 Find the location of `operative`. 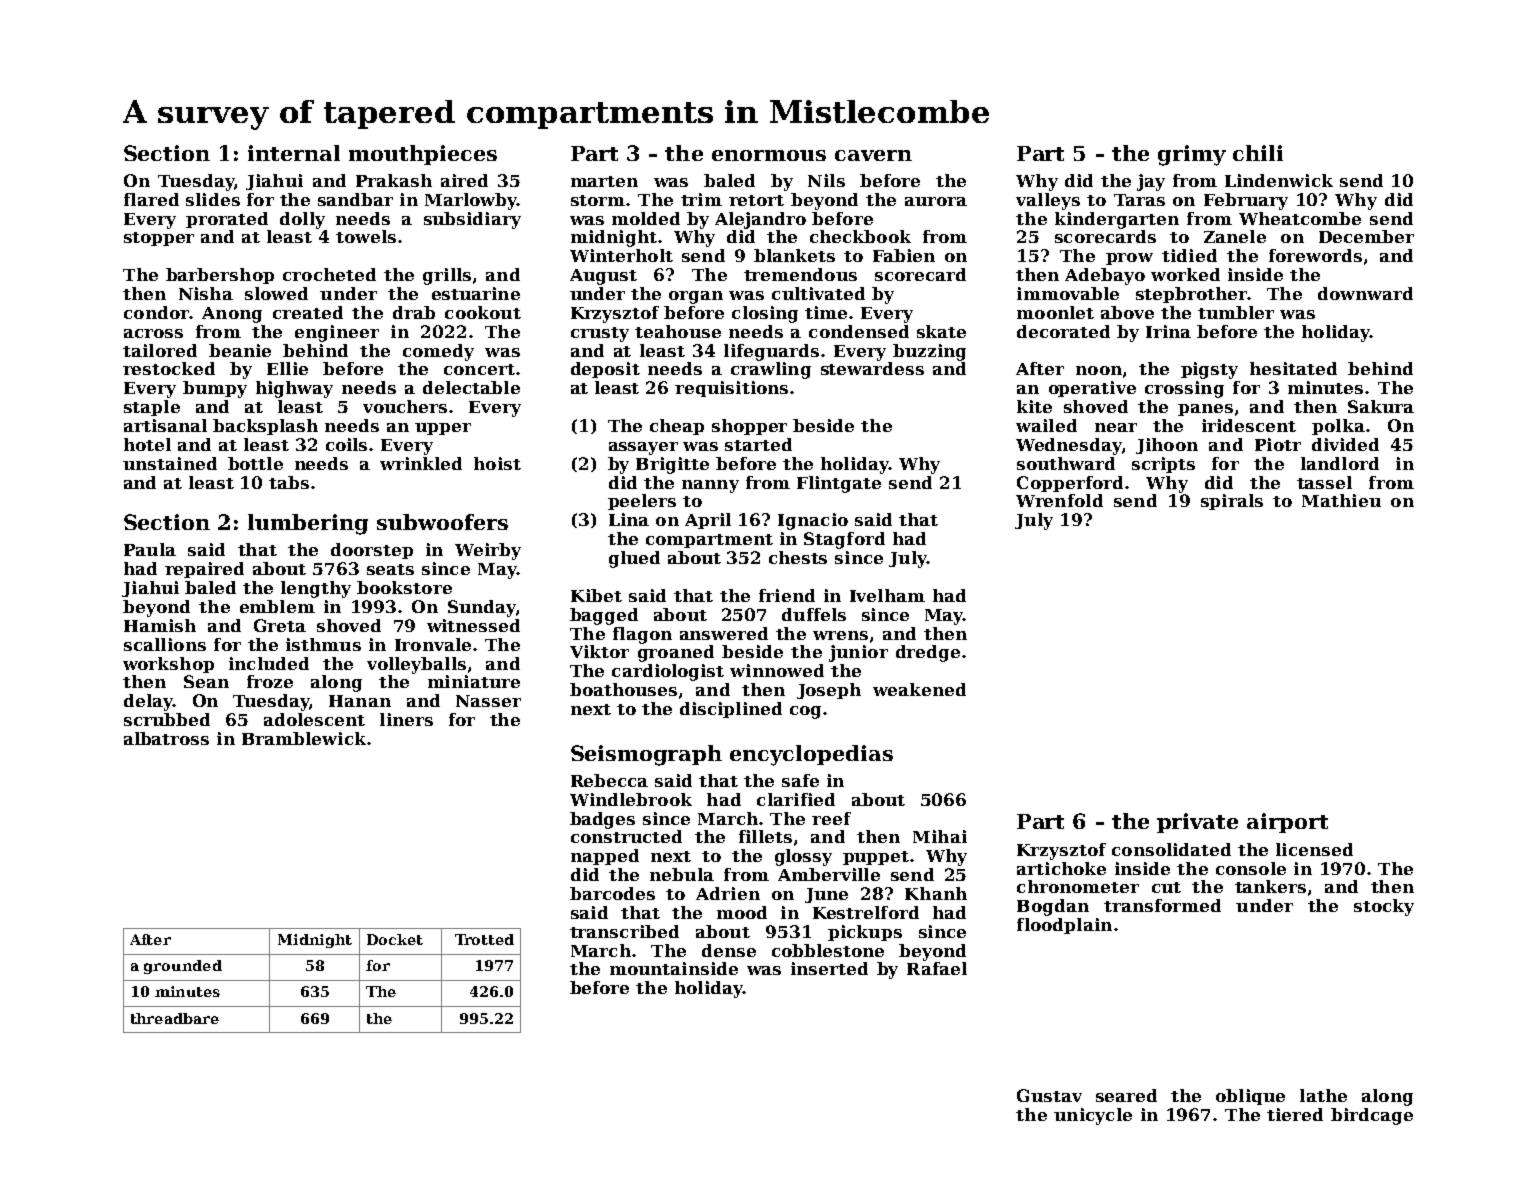

operative is located at coordinates (1092, 389).
